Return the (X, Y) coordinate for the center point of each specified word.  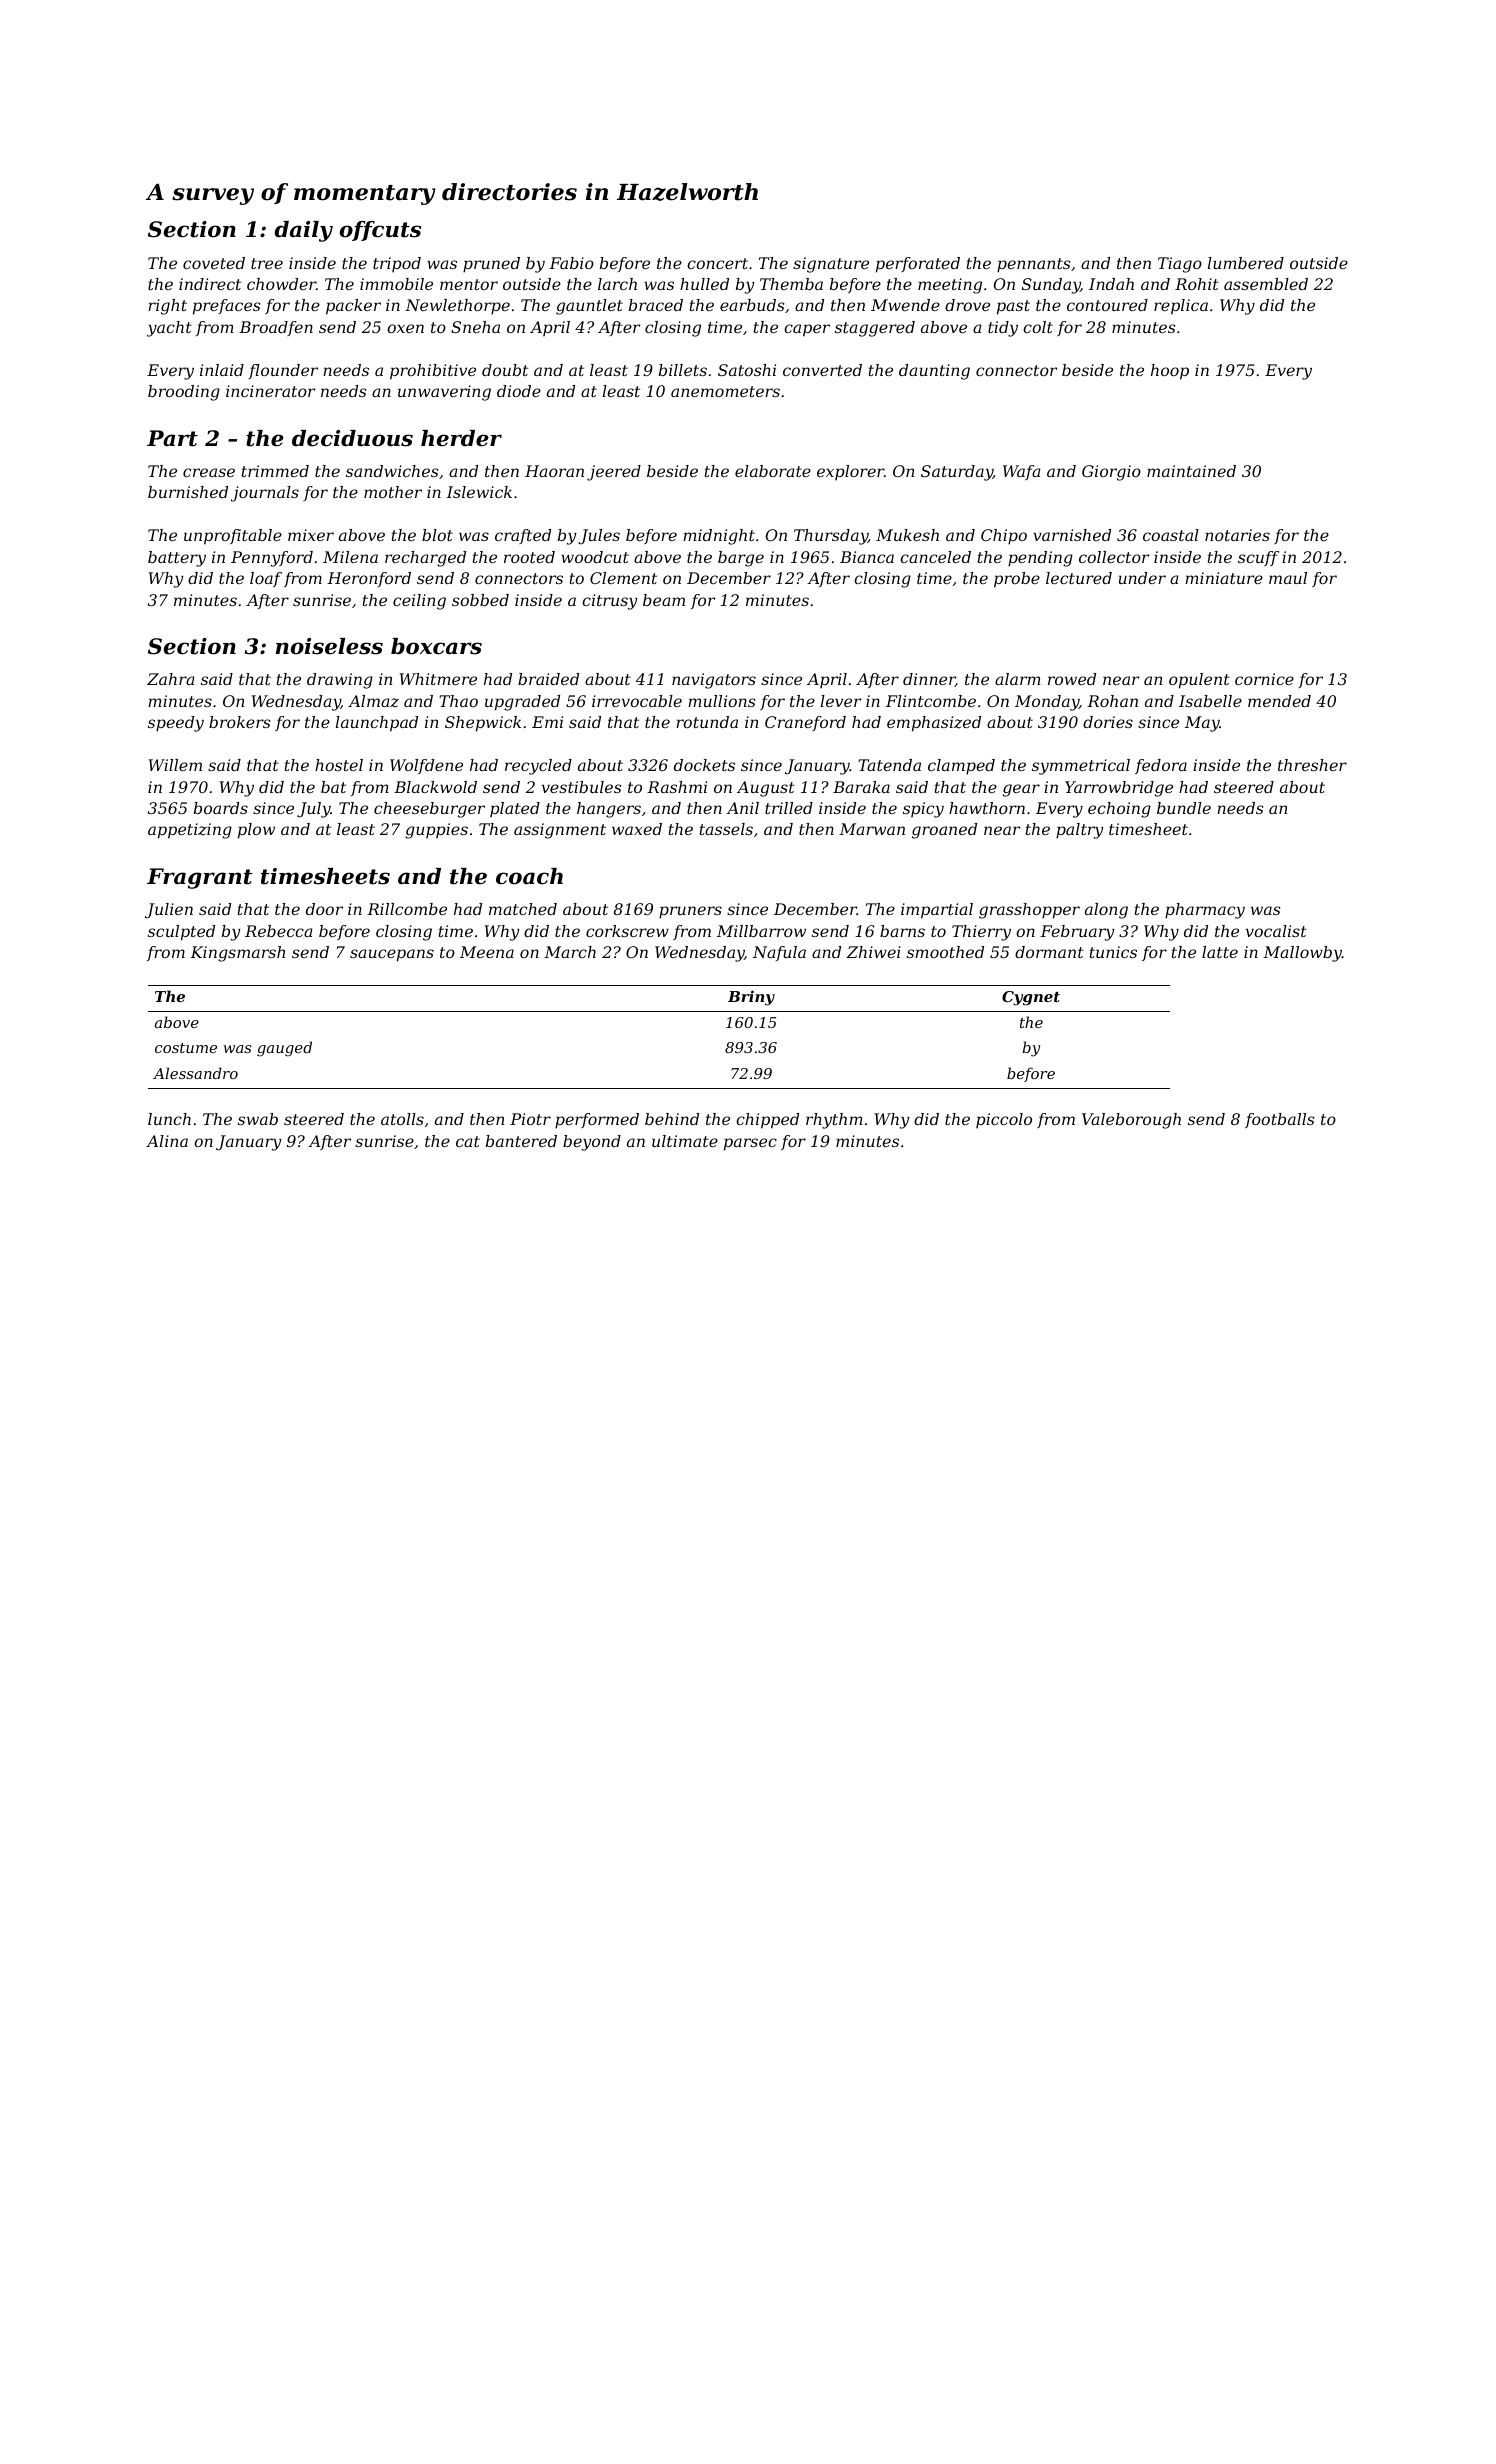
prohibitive (433, 372)
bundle (1184, 808)
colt (1038, 327)
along (1106, 911)
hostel (339, 765)
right (167, 307)
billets (683, 370)
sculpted (181, 933)
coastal (1171, 535)
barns (902, 931)
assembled (1266, 284)
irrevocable (637, 701)
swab (258, 1119)
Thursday (831, 537)
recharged (425, 559)
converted (822, 370)
